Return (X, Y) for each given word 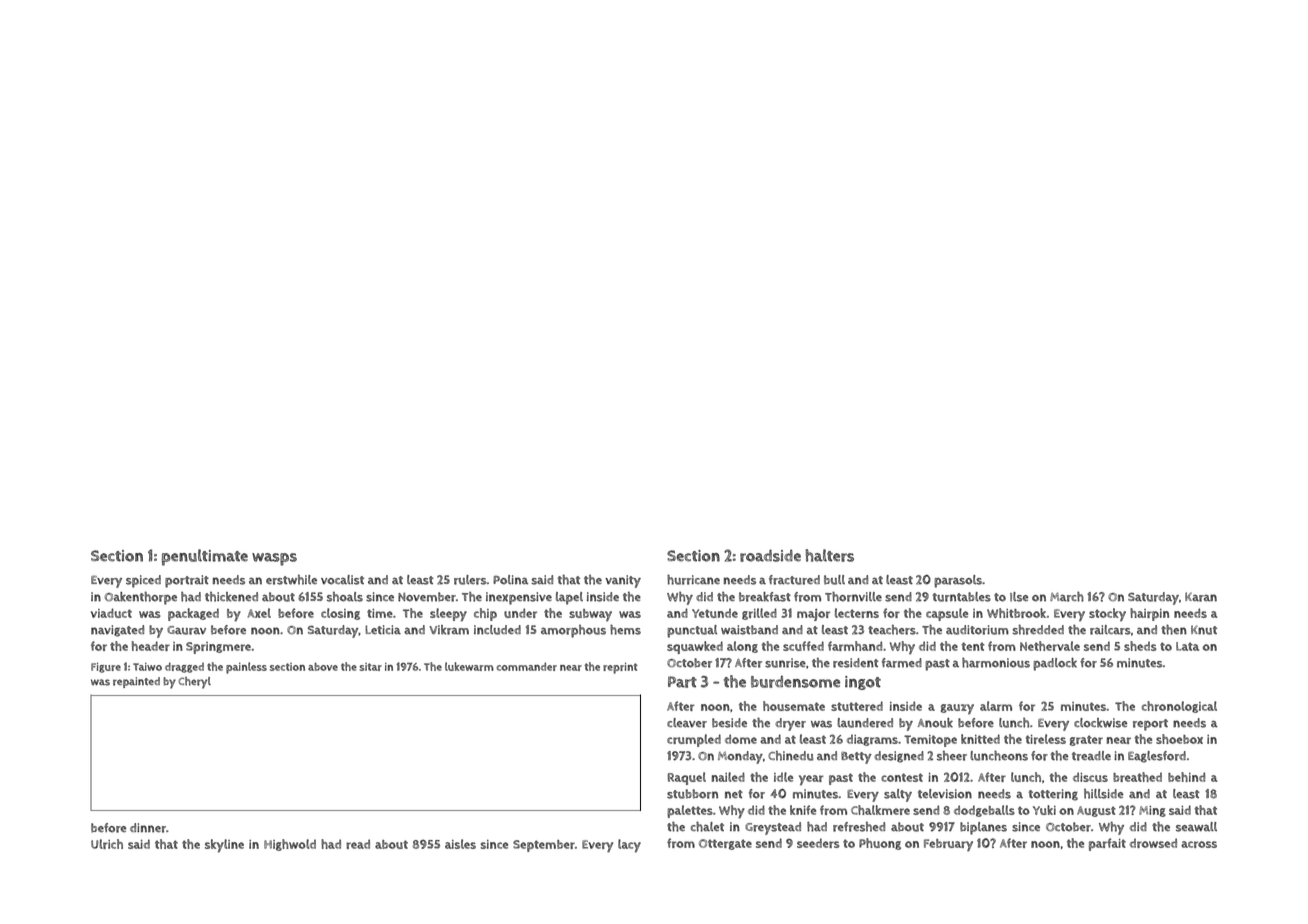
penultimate (205, 557)
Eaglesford (1157, 757)
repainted (136, 682)
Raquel (687, 778)
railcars (1110, 630)
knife (803, 810)
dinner (148, 828)
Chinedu (791, 756)
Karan (1201, 597)
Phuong (880, 844)
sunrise (785, 663)
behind (1186, 777)
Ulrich (107, 844)
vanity (623, 581)
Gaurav (186, 630)
